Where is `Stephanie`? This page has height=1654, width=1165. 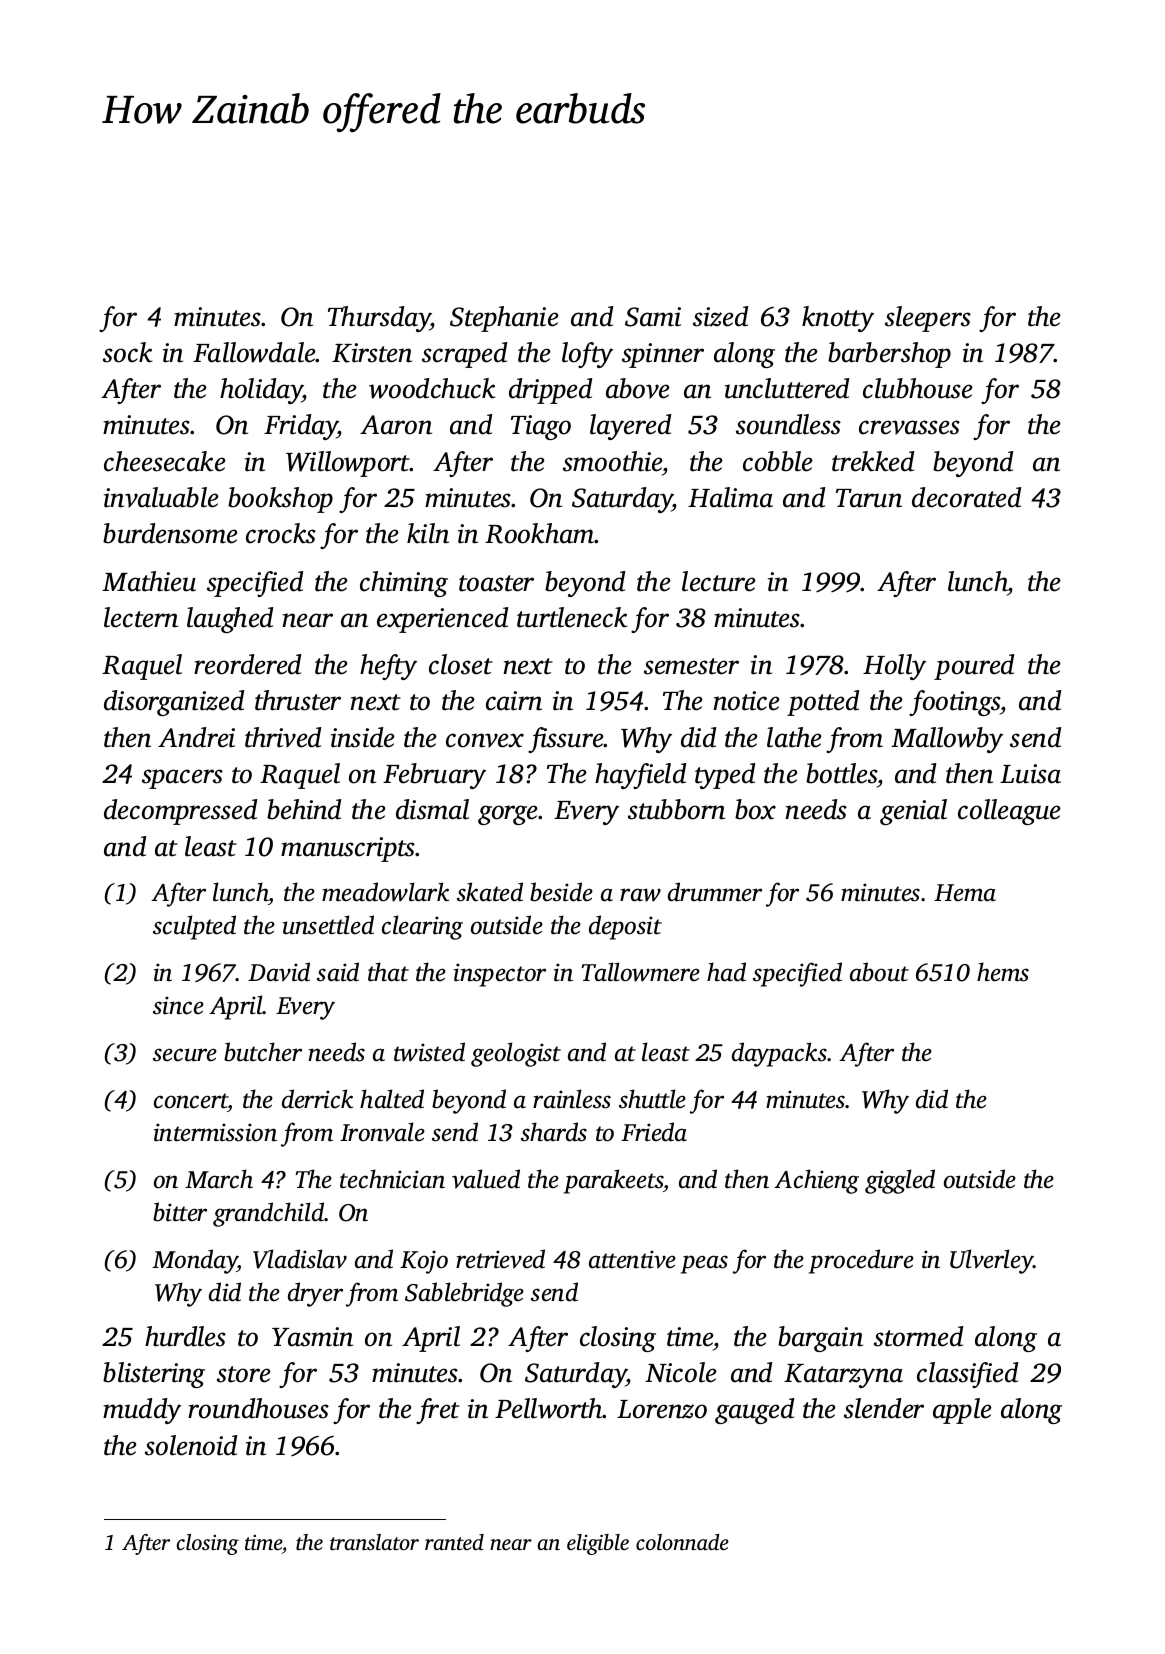
Stephanie is located at coordinates (504, 319).
